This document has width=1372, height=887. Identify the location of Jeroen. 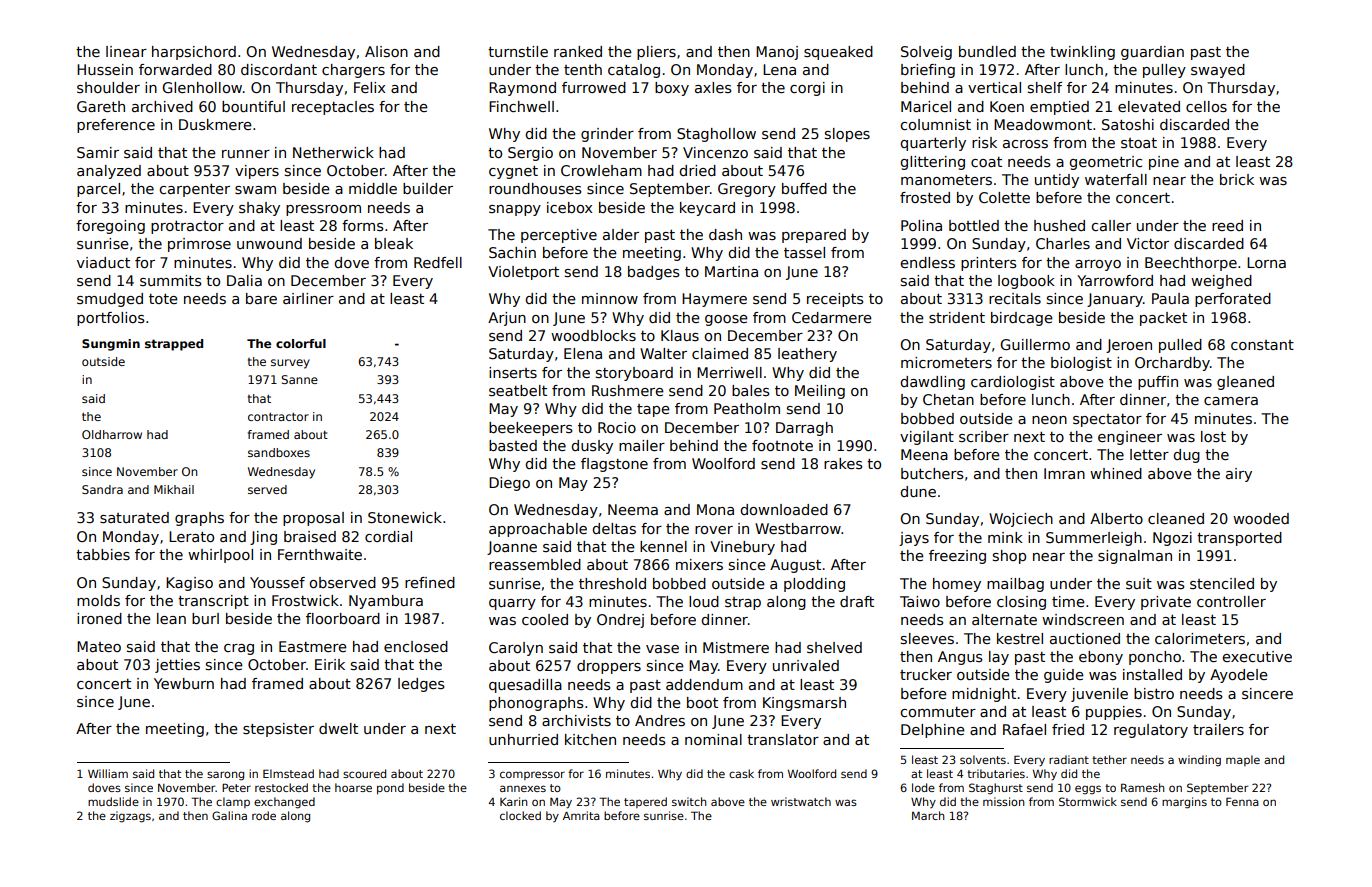
(1129, 346).
